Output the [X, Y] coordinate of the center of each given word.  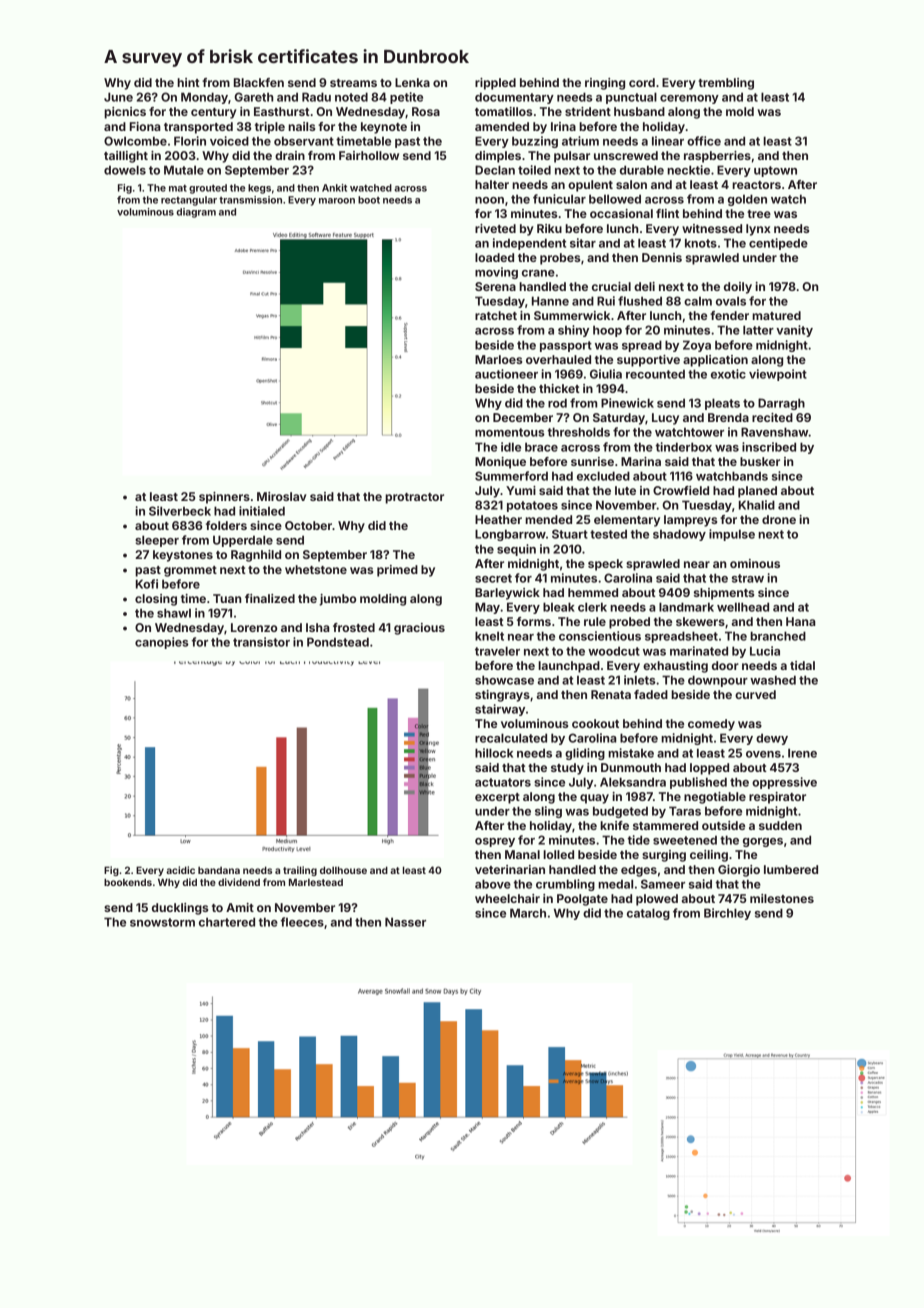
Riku [549, 228]
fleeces [302, 922]
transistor [261, 642]
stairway [500, 710]
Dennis [662, 257]
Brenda [728, 417]
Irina [563, 126]
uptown [775, 171]
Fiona [145, 126]
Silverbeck [180, 511]
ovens [763, 754]
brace [541, 447]
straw [748, 578]
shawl [174, 613]
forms [534, 621]
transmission [250, 200]
